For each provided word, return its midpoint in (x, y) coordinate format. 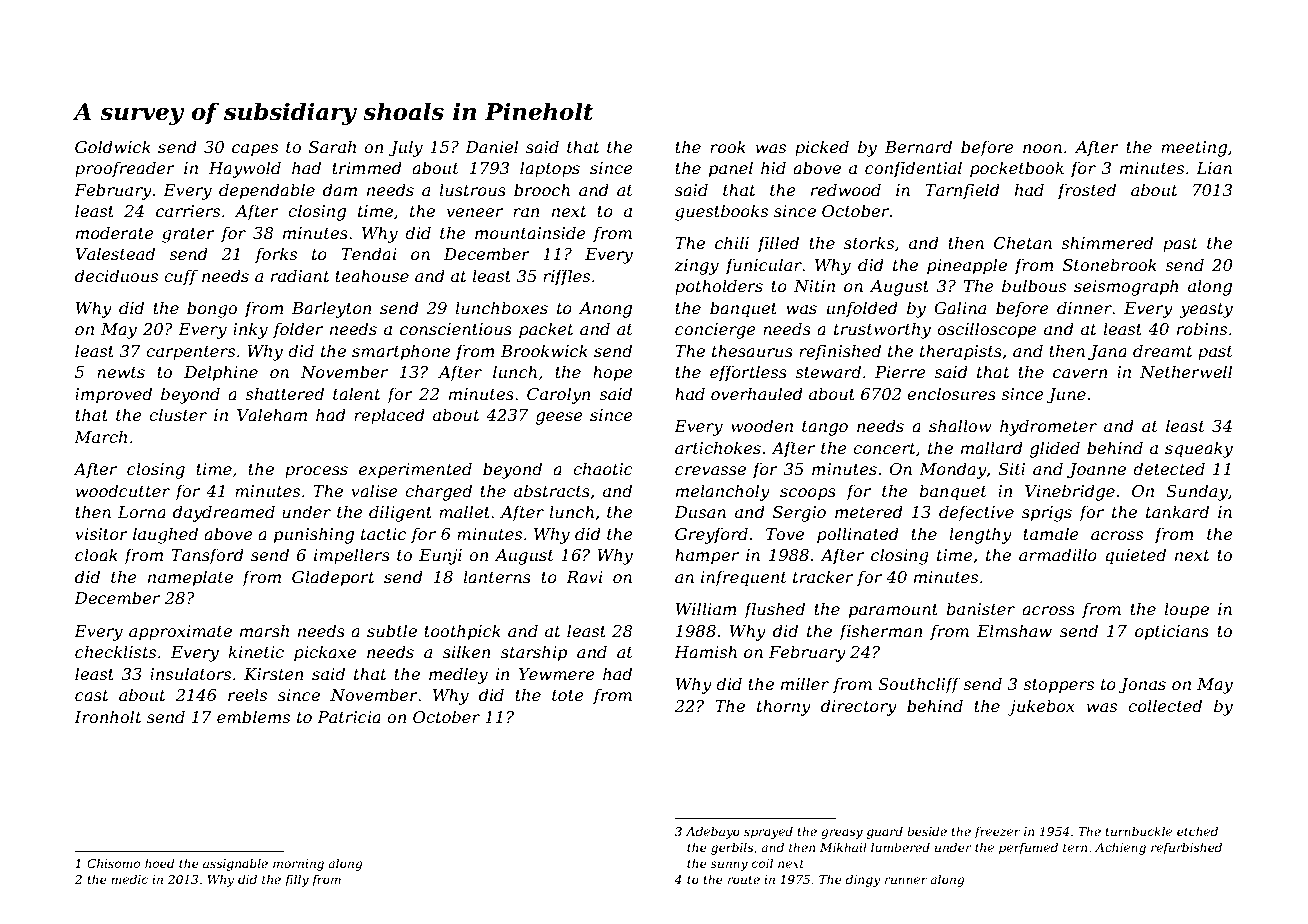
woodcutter (123, 490)
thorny (784, 707)
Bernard (918, 146)
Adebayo (713, 832)
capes (255, 150)
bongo (212, 309)
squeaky (1199, 449)
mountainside (530, 232)
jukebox (1041, 707)
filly (297, 880)
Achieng (1120, 848)
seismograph (1126, 287)
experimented (415, 470)
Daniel (491, 146)
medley (458, 675)
